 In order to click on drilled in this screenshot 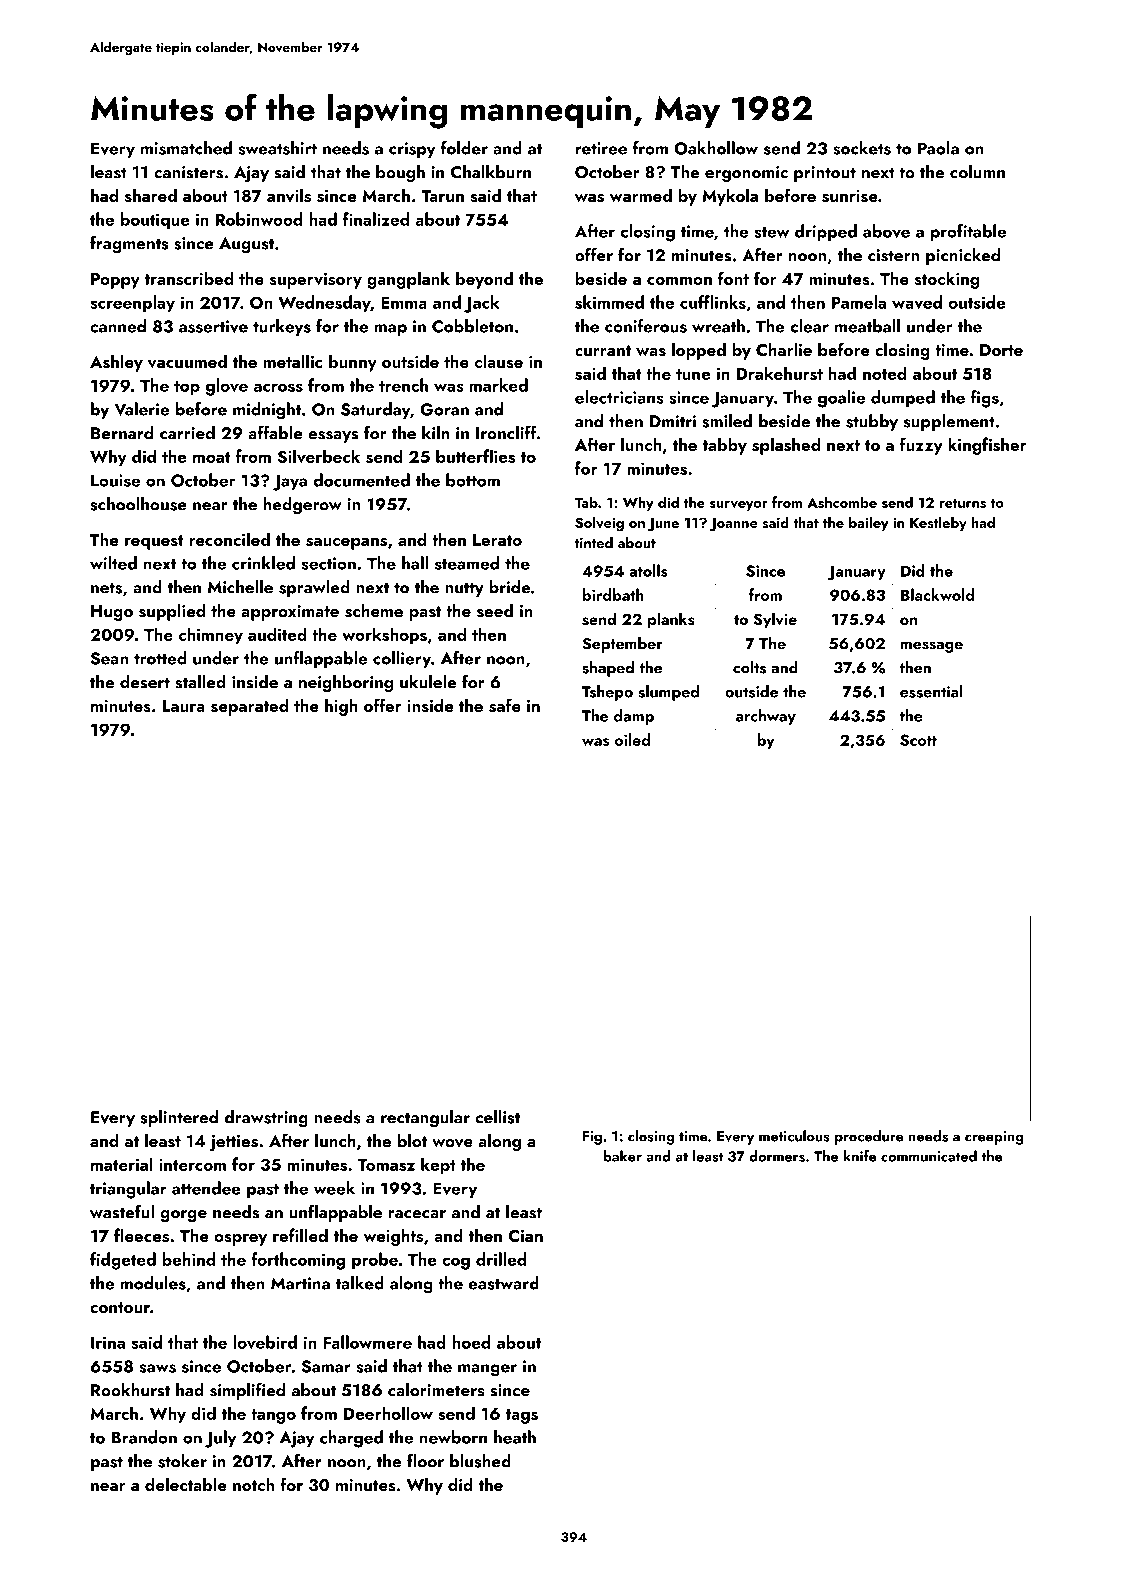, I will do `click(501, 1259)`.
